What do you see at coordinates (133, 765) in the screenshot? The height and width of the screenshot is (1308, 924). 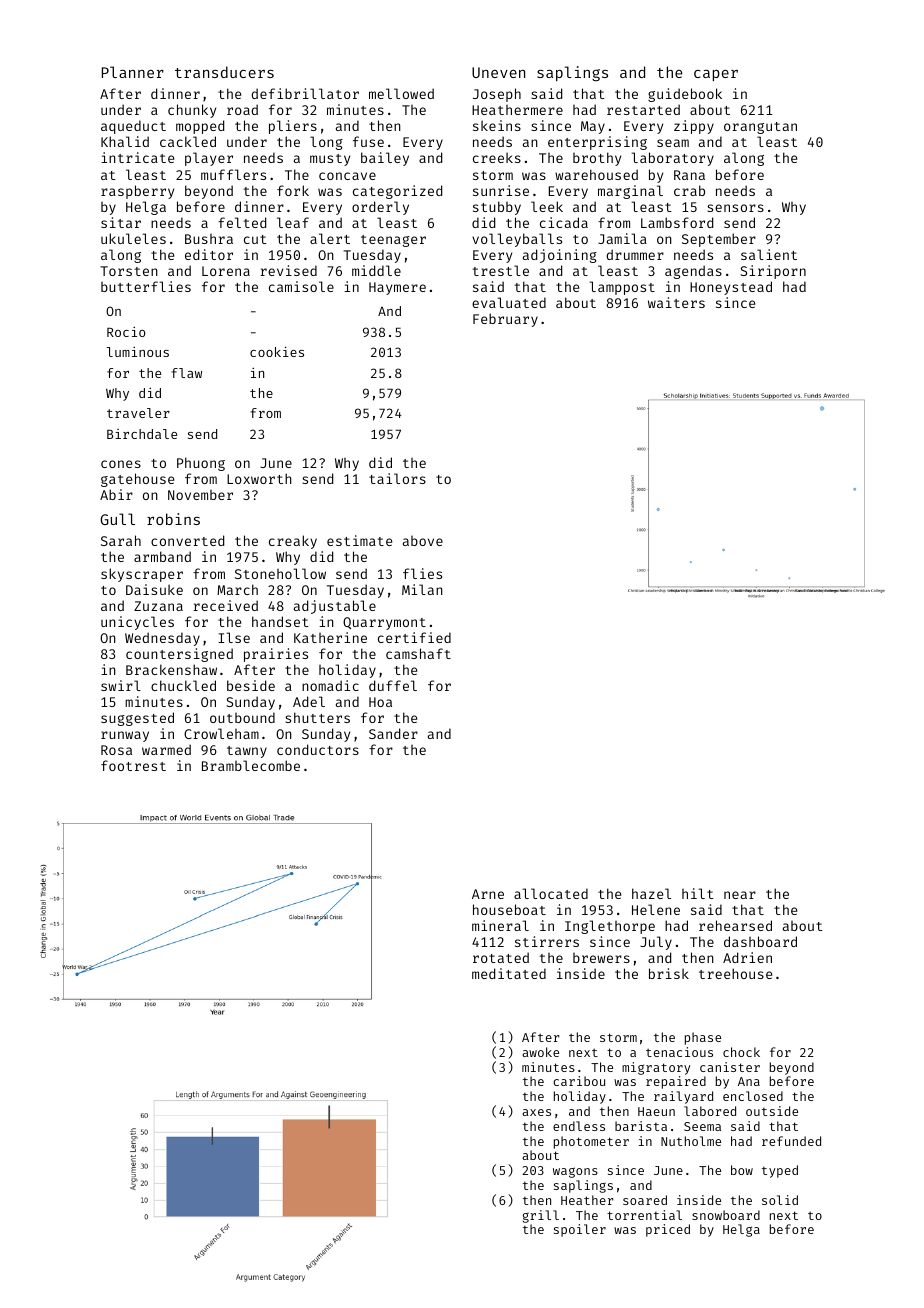 I see `footrest` at bounding box center [133, 765].
